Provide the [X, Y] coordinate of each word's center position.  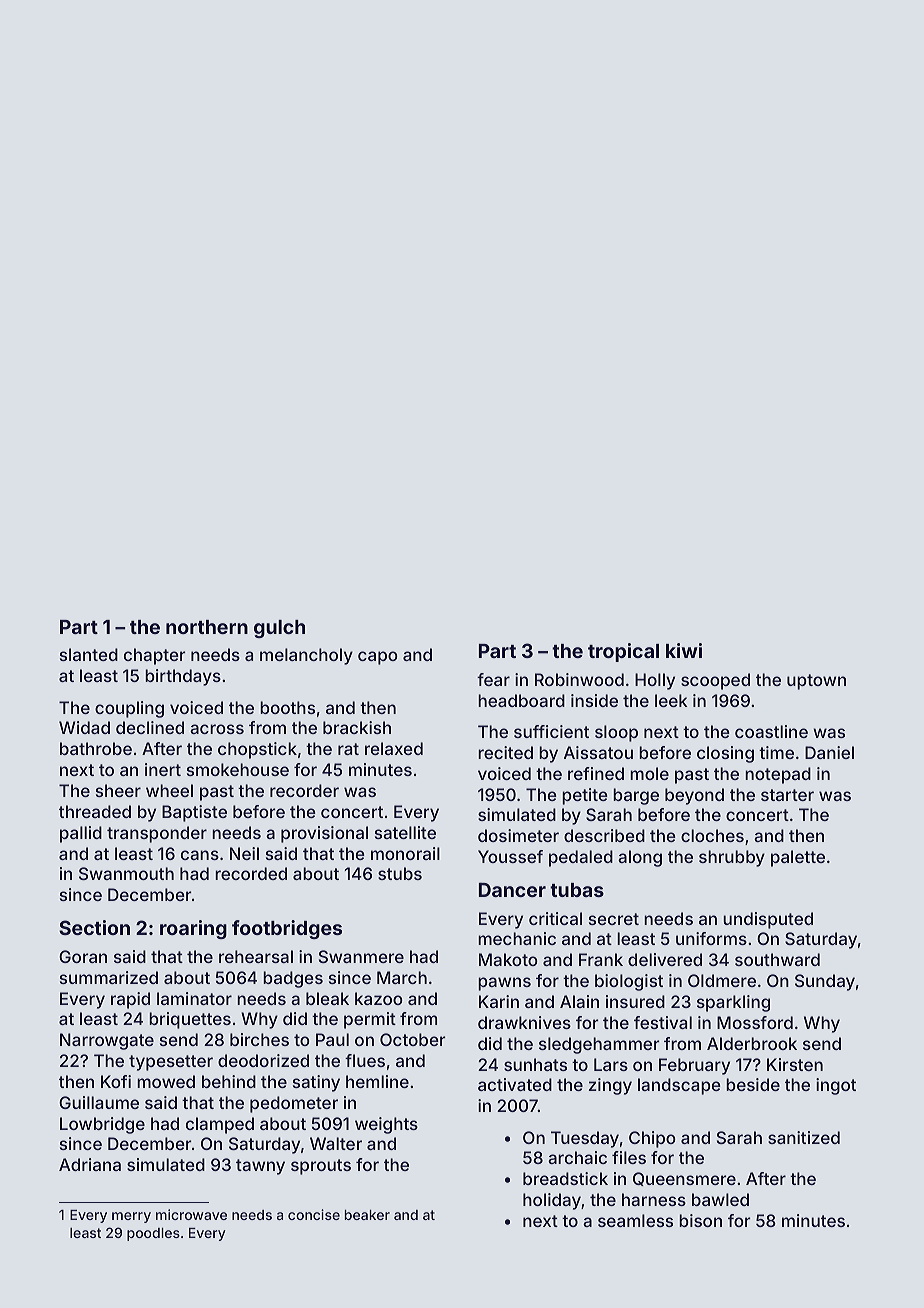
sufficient [551, 731]
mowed [166, 1081]
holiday [552, 1201]
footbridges [287, 929]
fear [493, 679]
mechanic [517, 938]
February [694, 1066]
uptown [816, 682]
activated [515, 1084]
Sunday [825, 982]
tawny [260, 1167]
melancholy [306, 656]
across [217, 729]
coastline [771, 731]
